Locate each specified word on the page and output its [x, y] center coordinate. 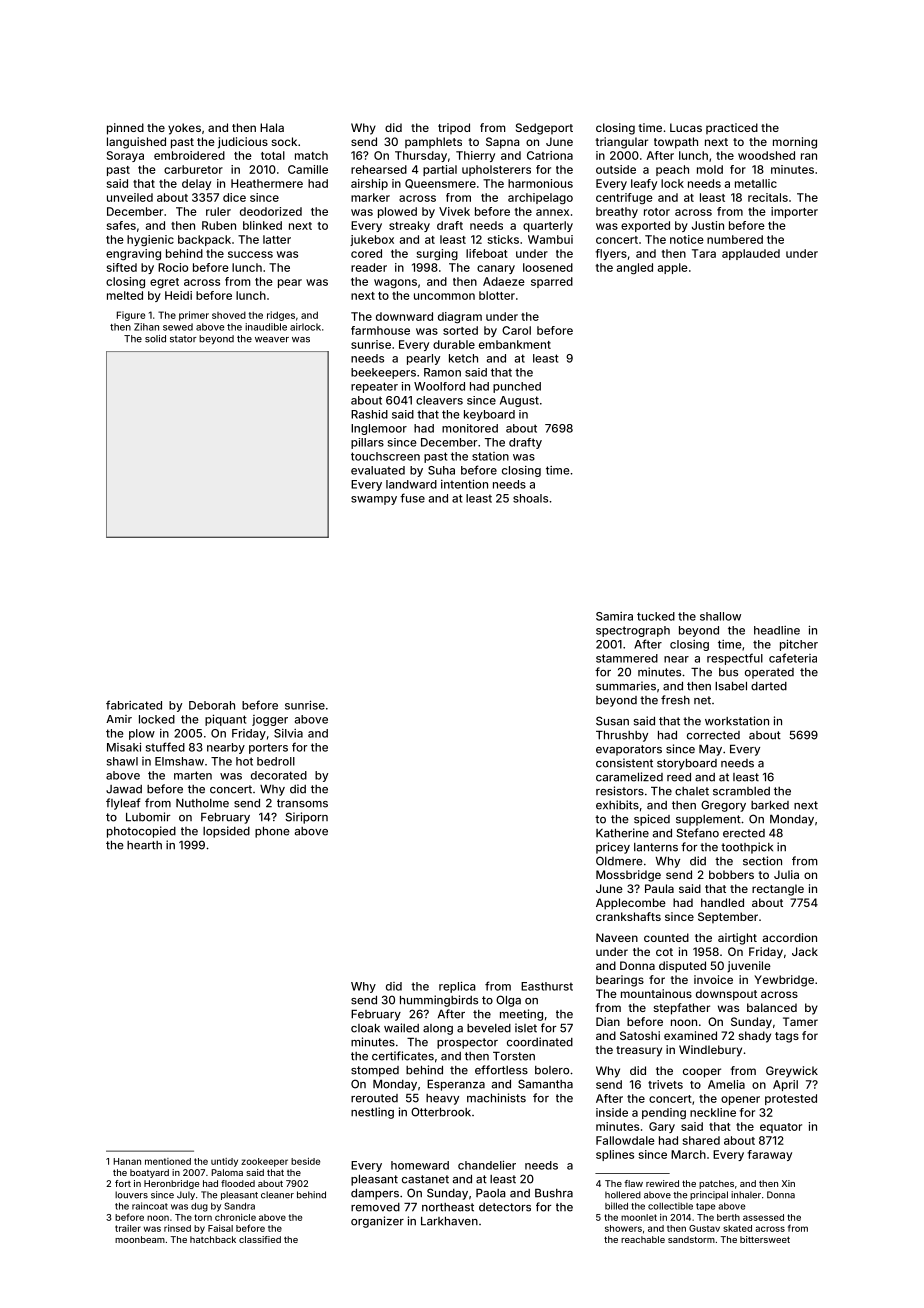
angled [635, 269]
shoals [530, 498]
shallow [720, 616]
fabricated [134, 705]
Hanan [127, 1161]
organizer [377, 1222]
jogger [270, 720]
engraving [133, 254]
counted [666, 937]
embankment [515, 344]
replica [457, 987]
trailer [128, 1228]
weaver [272, 340]
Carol [516, 330]
